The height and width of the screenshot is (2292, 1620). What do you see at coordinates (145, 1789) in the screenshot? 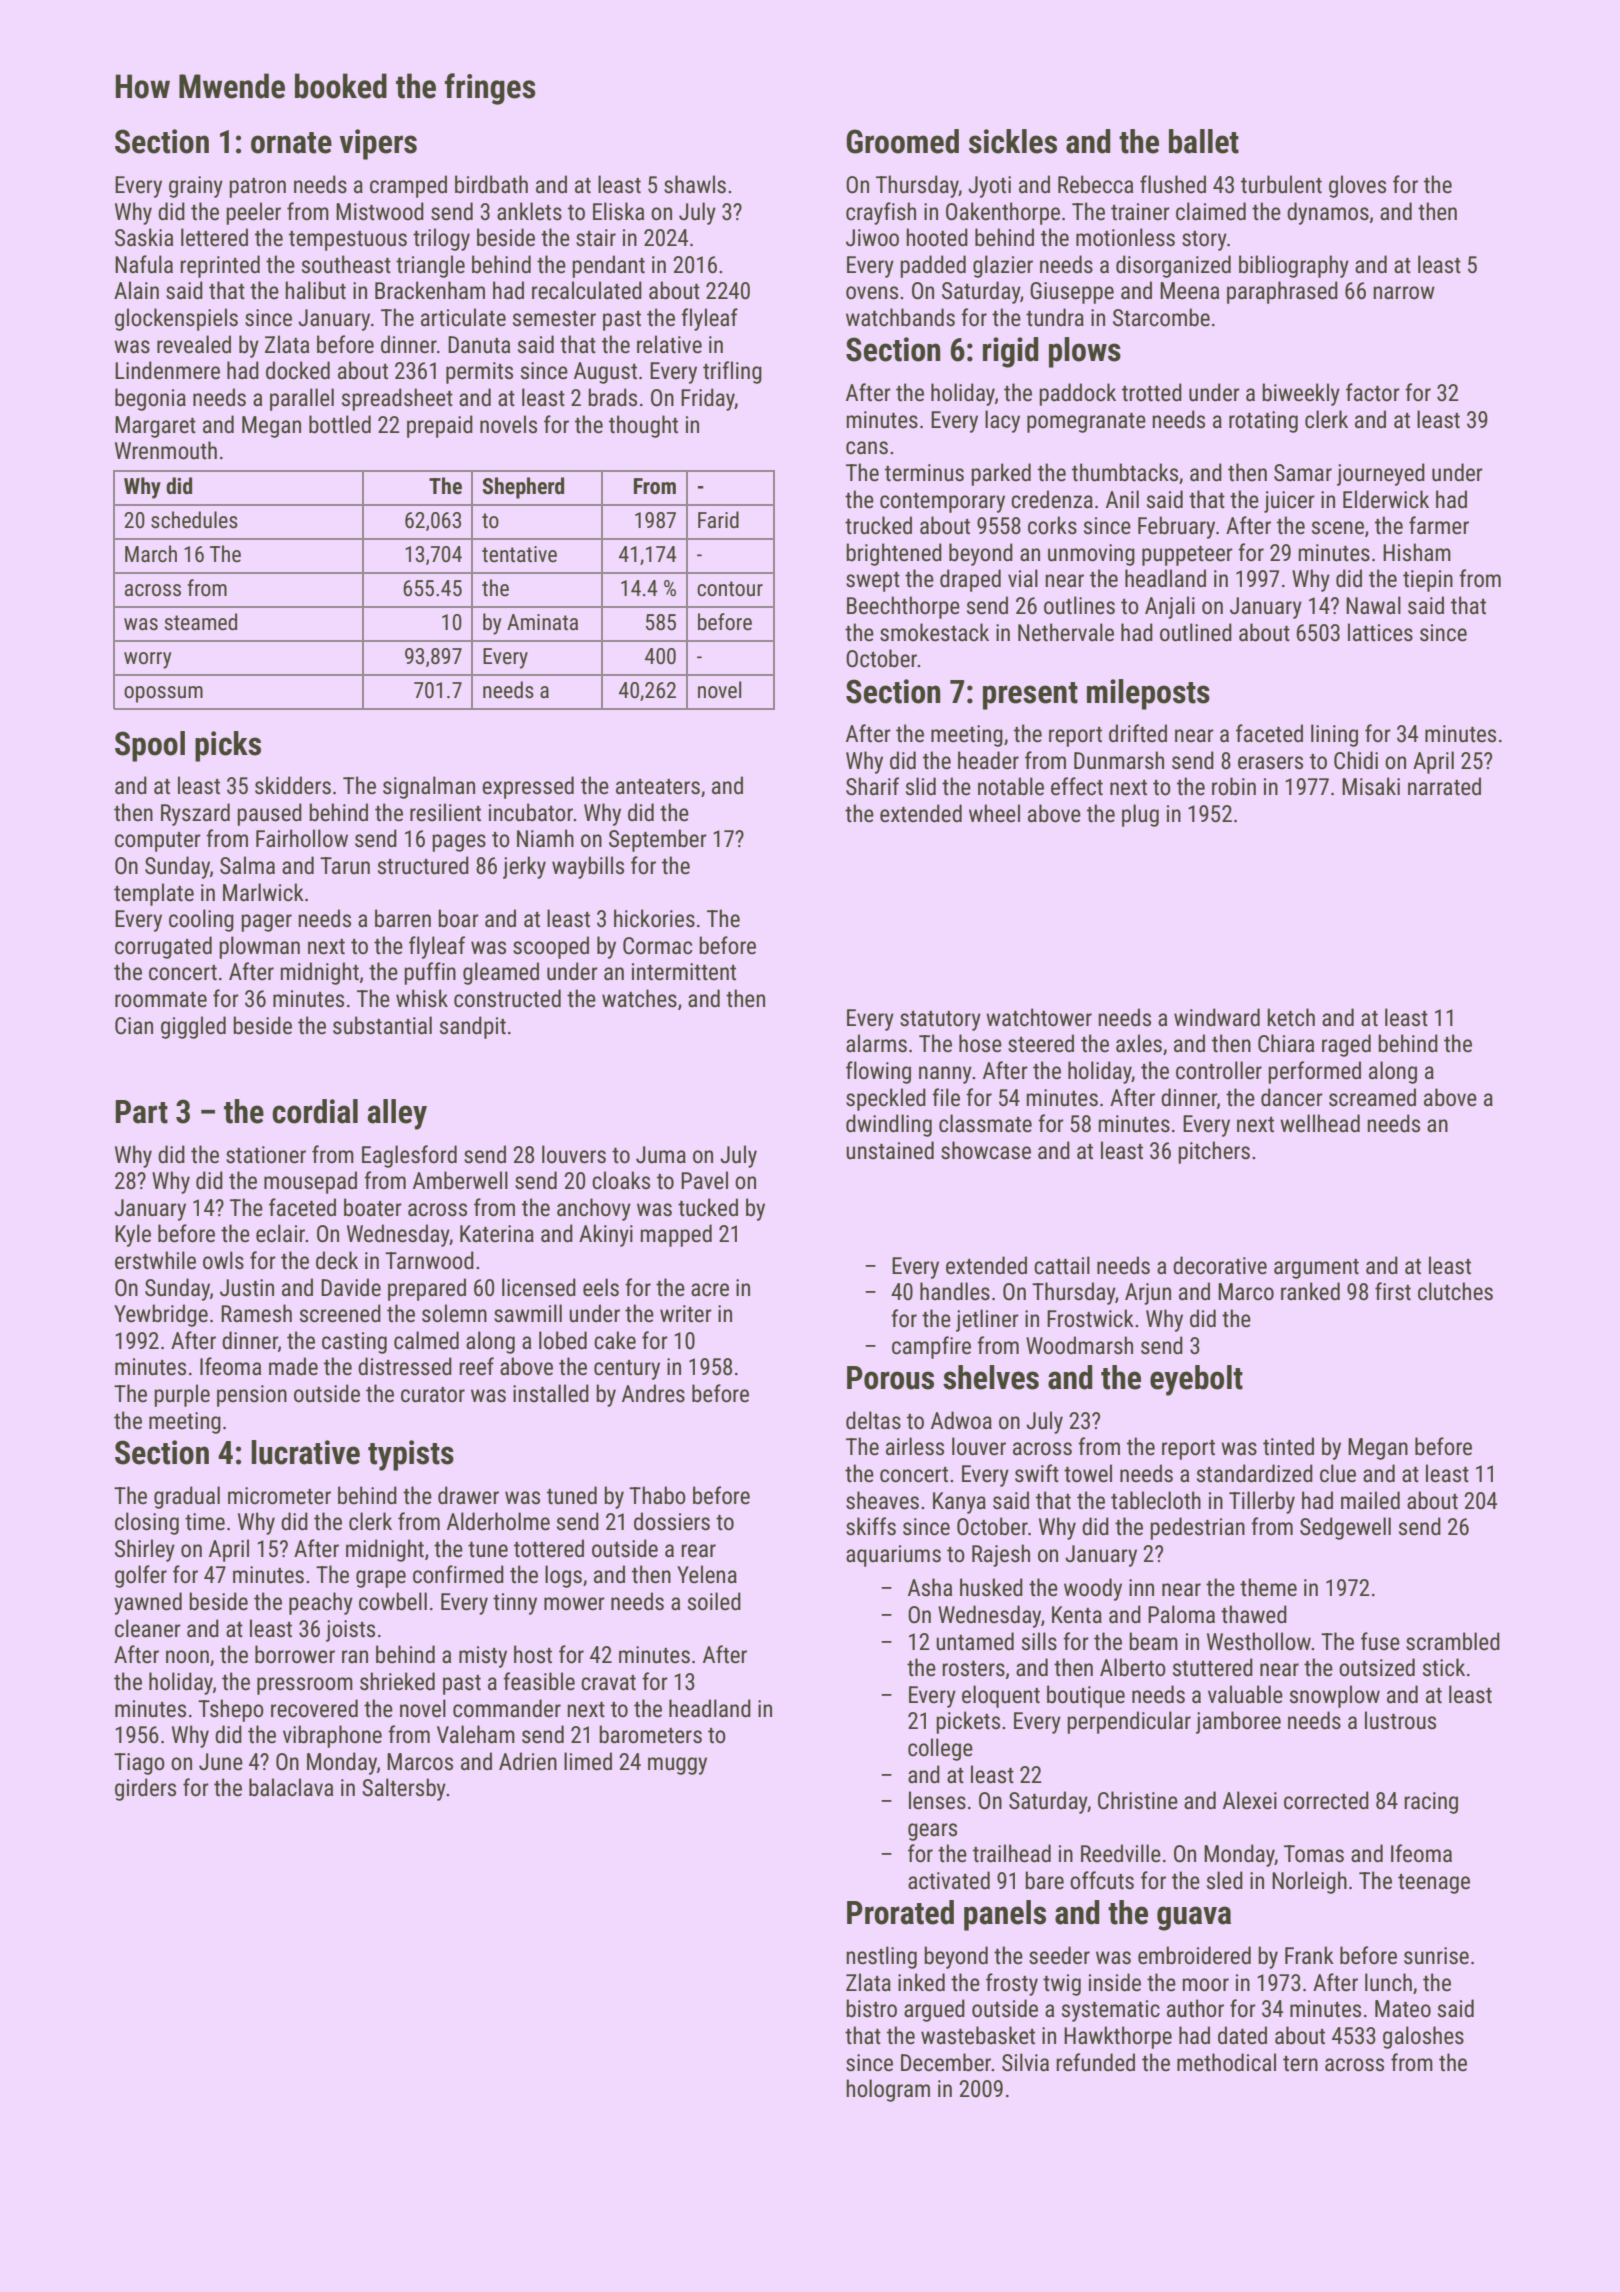
I see `girders` at bounding box center [145, 1789].
